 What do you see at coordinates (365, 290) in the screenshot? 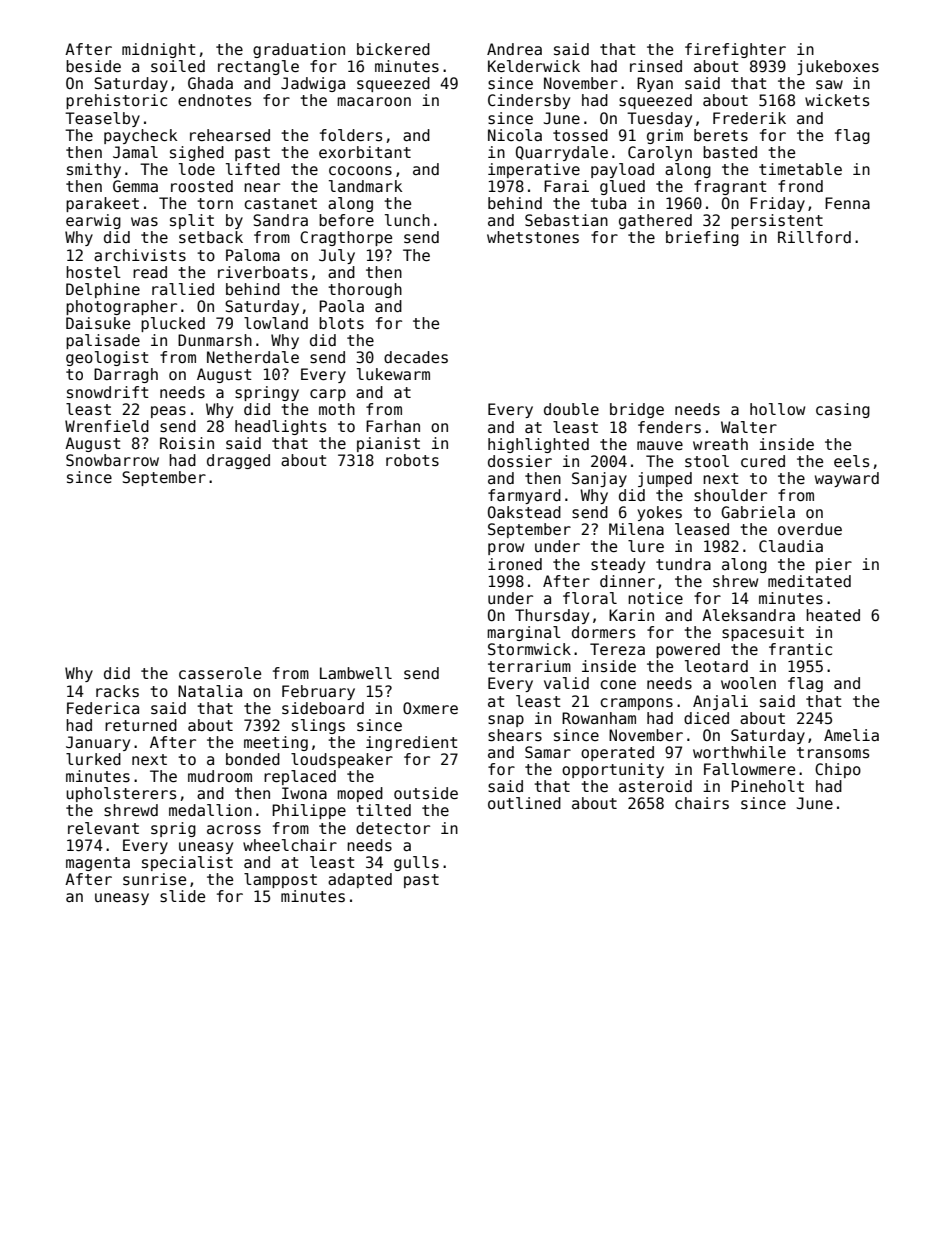
I see `thorough` at bounding box center [365, 290].
